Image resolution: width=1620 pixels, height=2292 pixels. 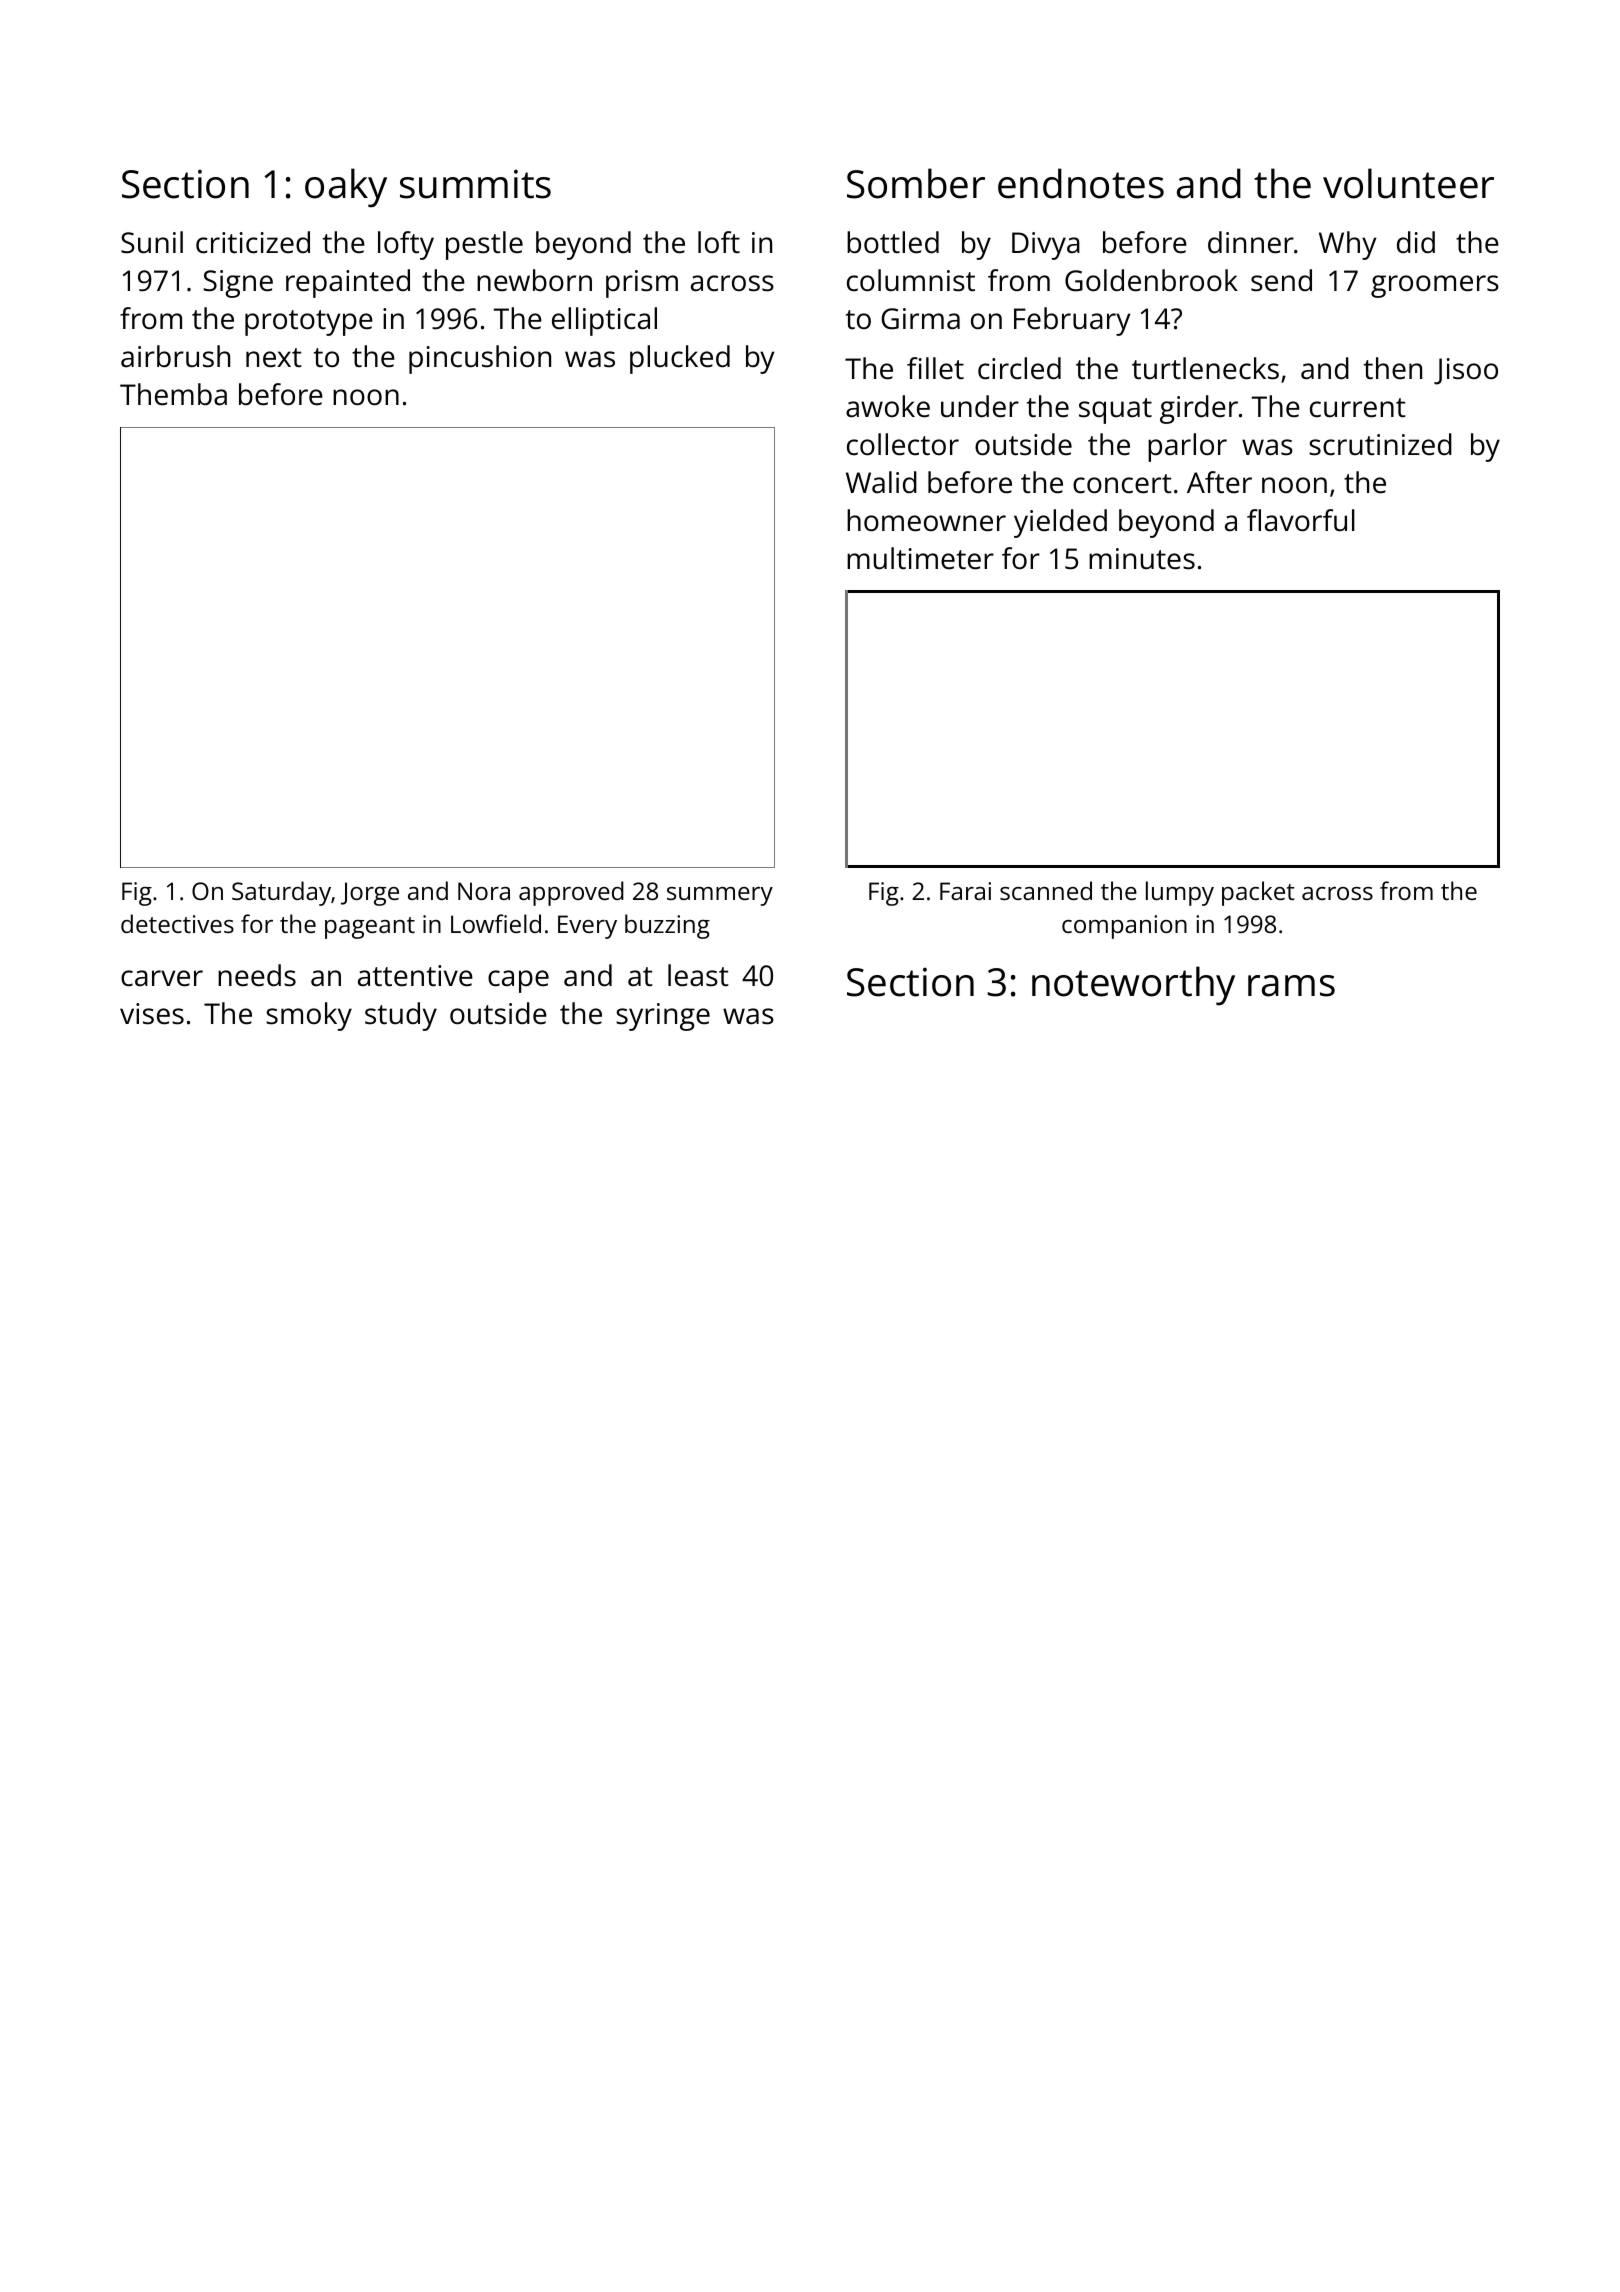 I want to click on oaky, so click(x=346, y=188).
